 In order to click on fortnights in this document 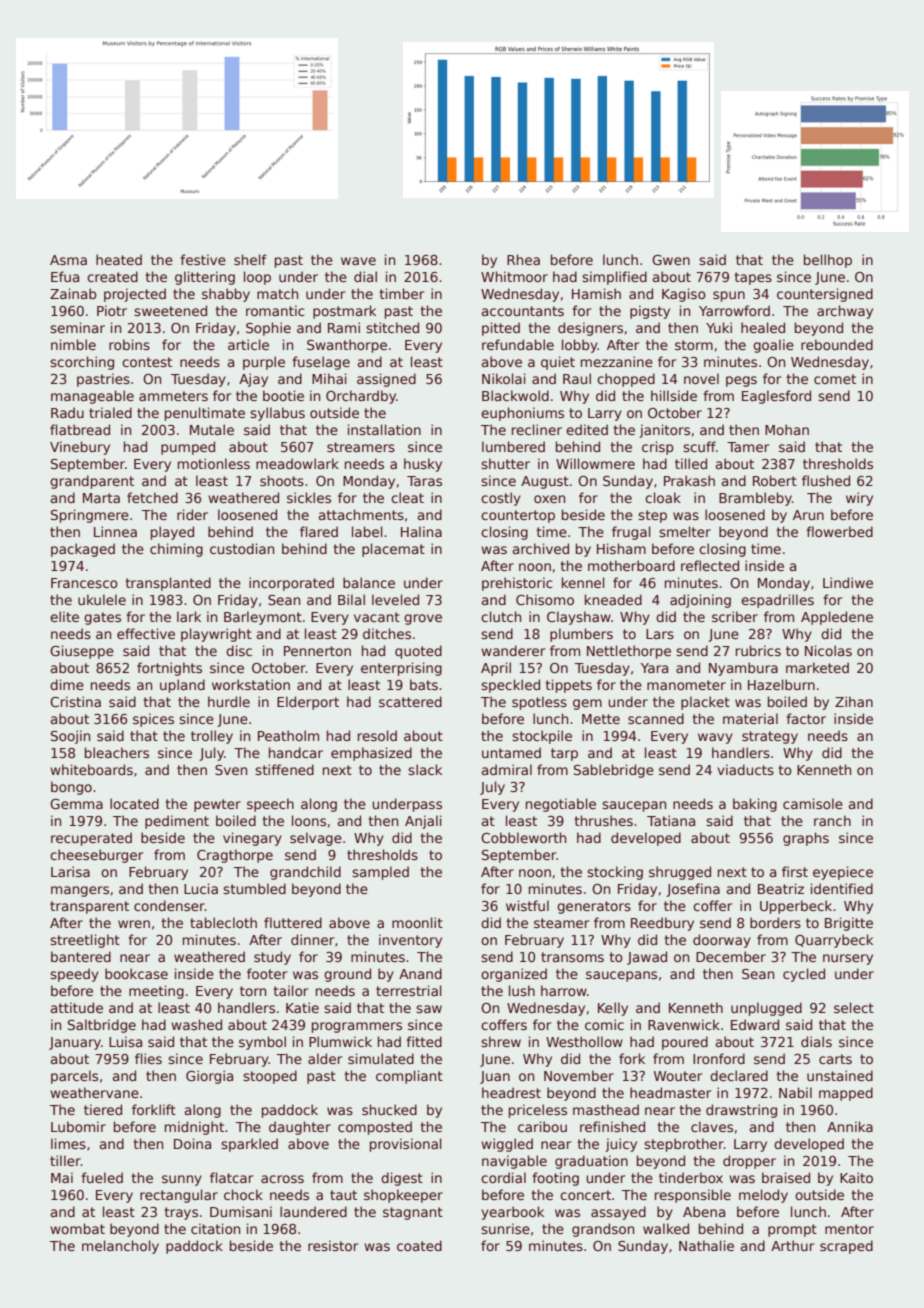, I will do `click(169, 669)`.
